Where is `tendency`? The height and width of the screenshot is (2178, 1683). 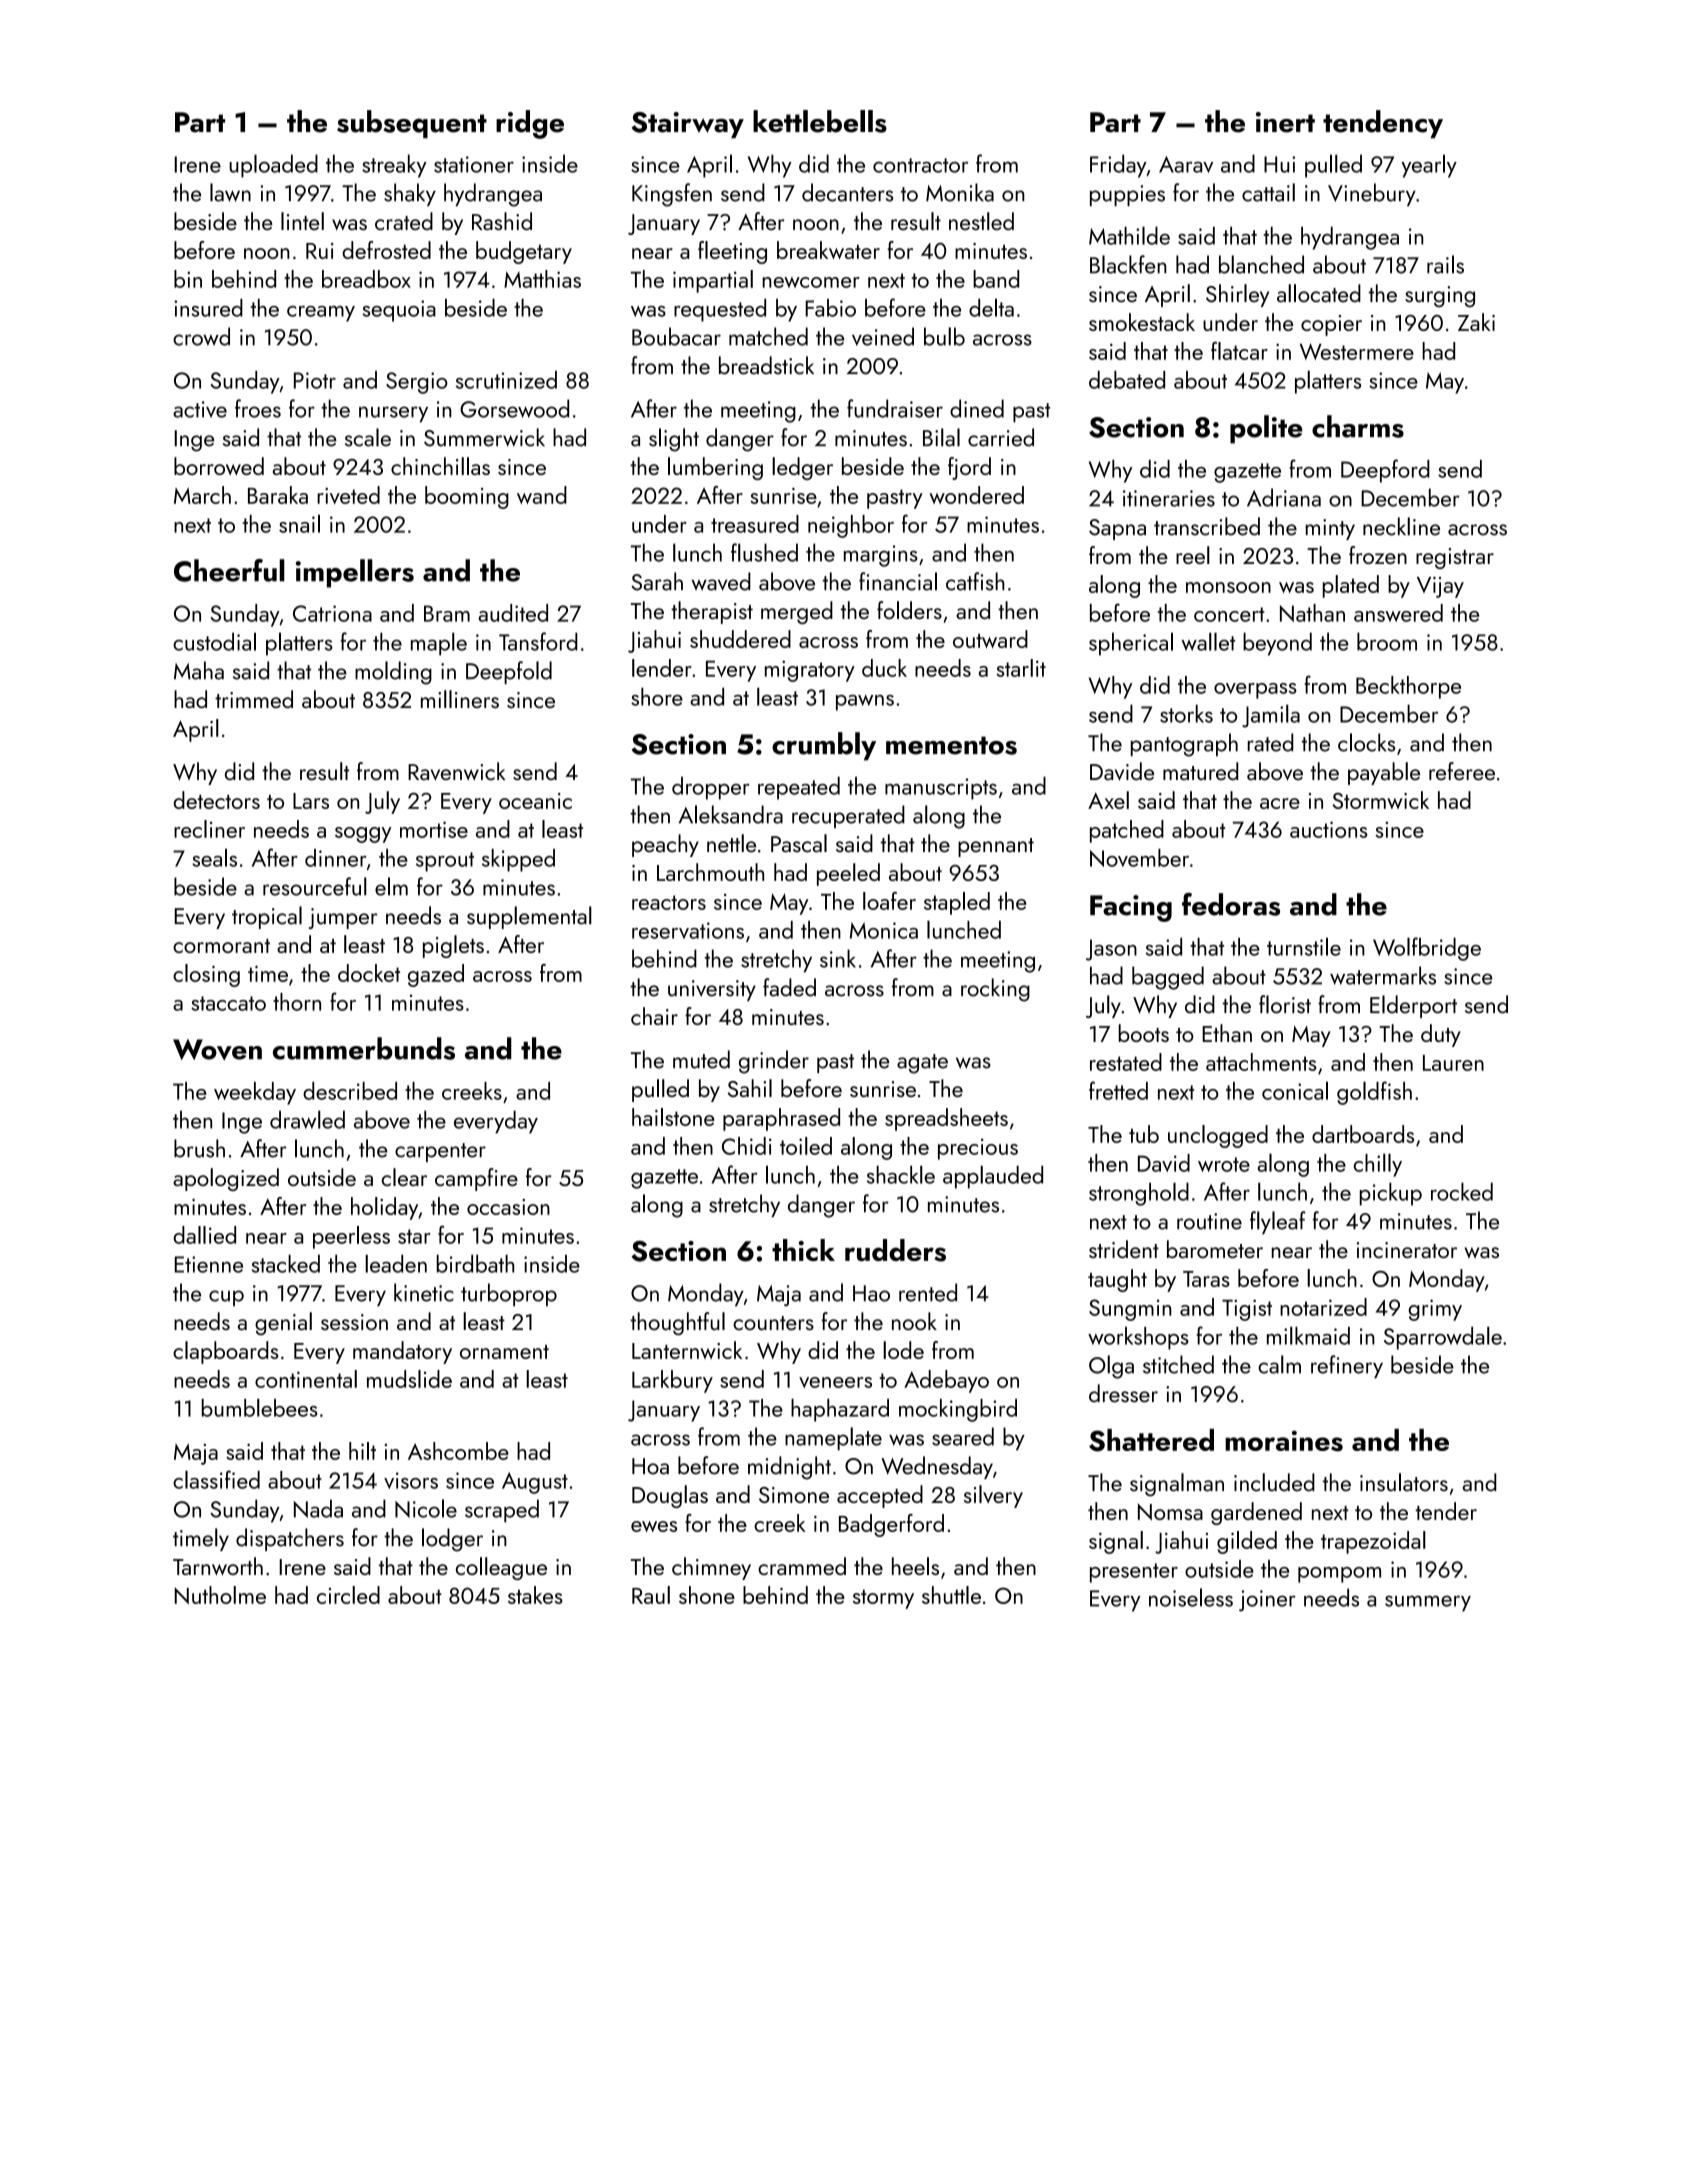
tendency is located at coordinates (1383, 124).
